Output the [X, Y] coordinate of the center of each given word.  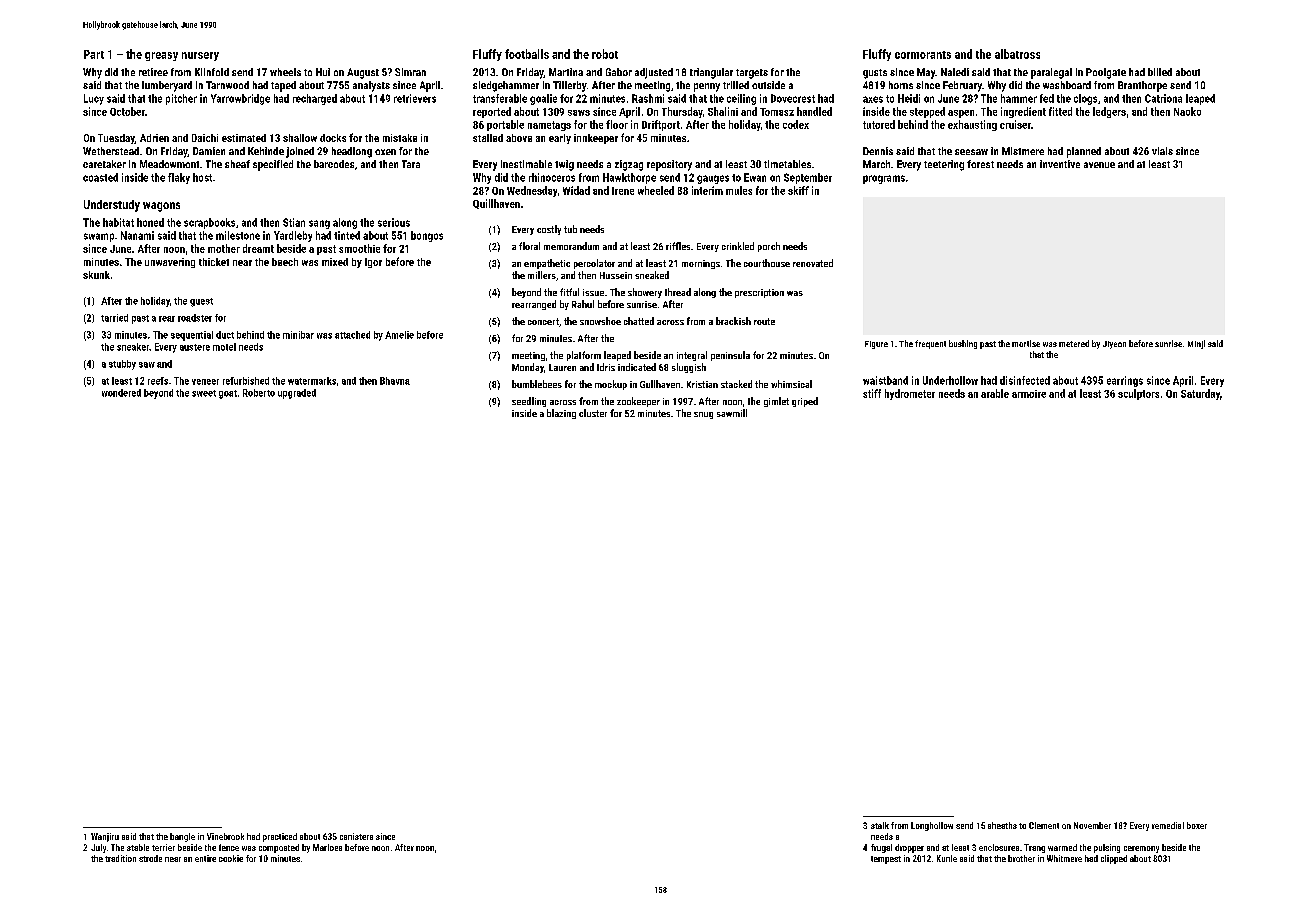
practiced [280, 837]
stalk [880, 825]
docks [333, 138]
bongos [427, 236]
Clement [1044, 825]
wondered [121, 393]
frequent [930, 344]
